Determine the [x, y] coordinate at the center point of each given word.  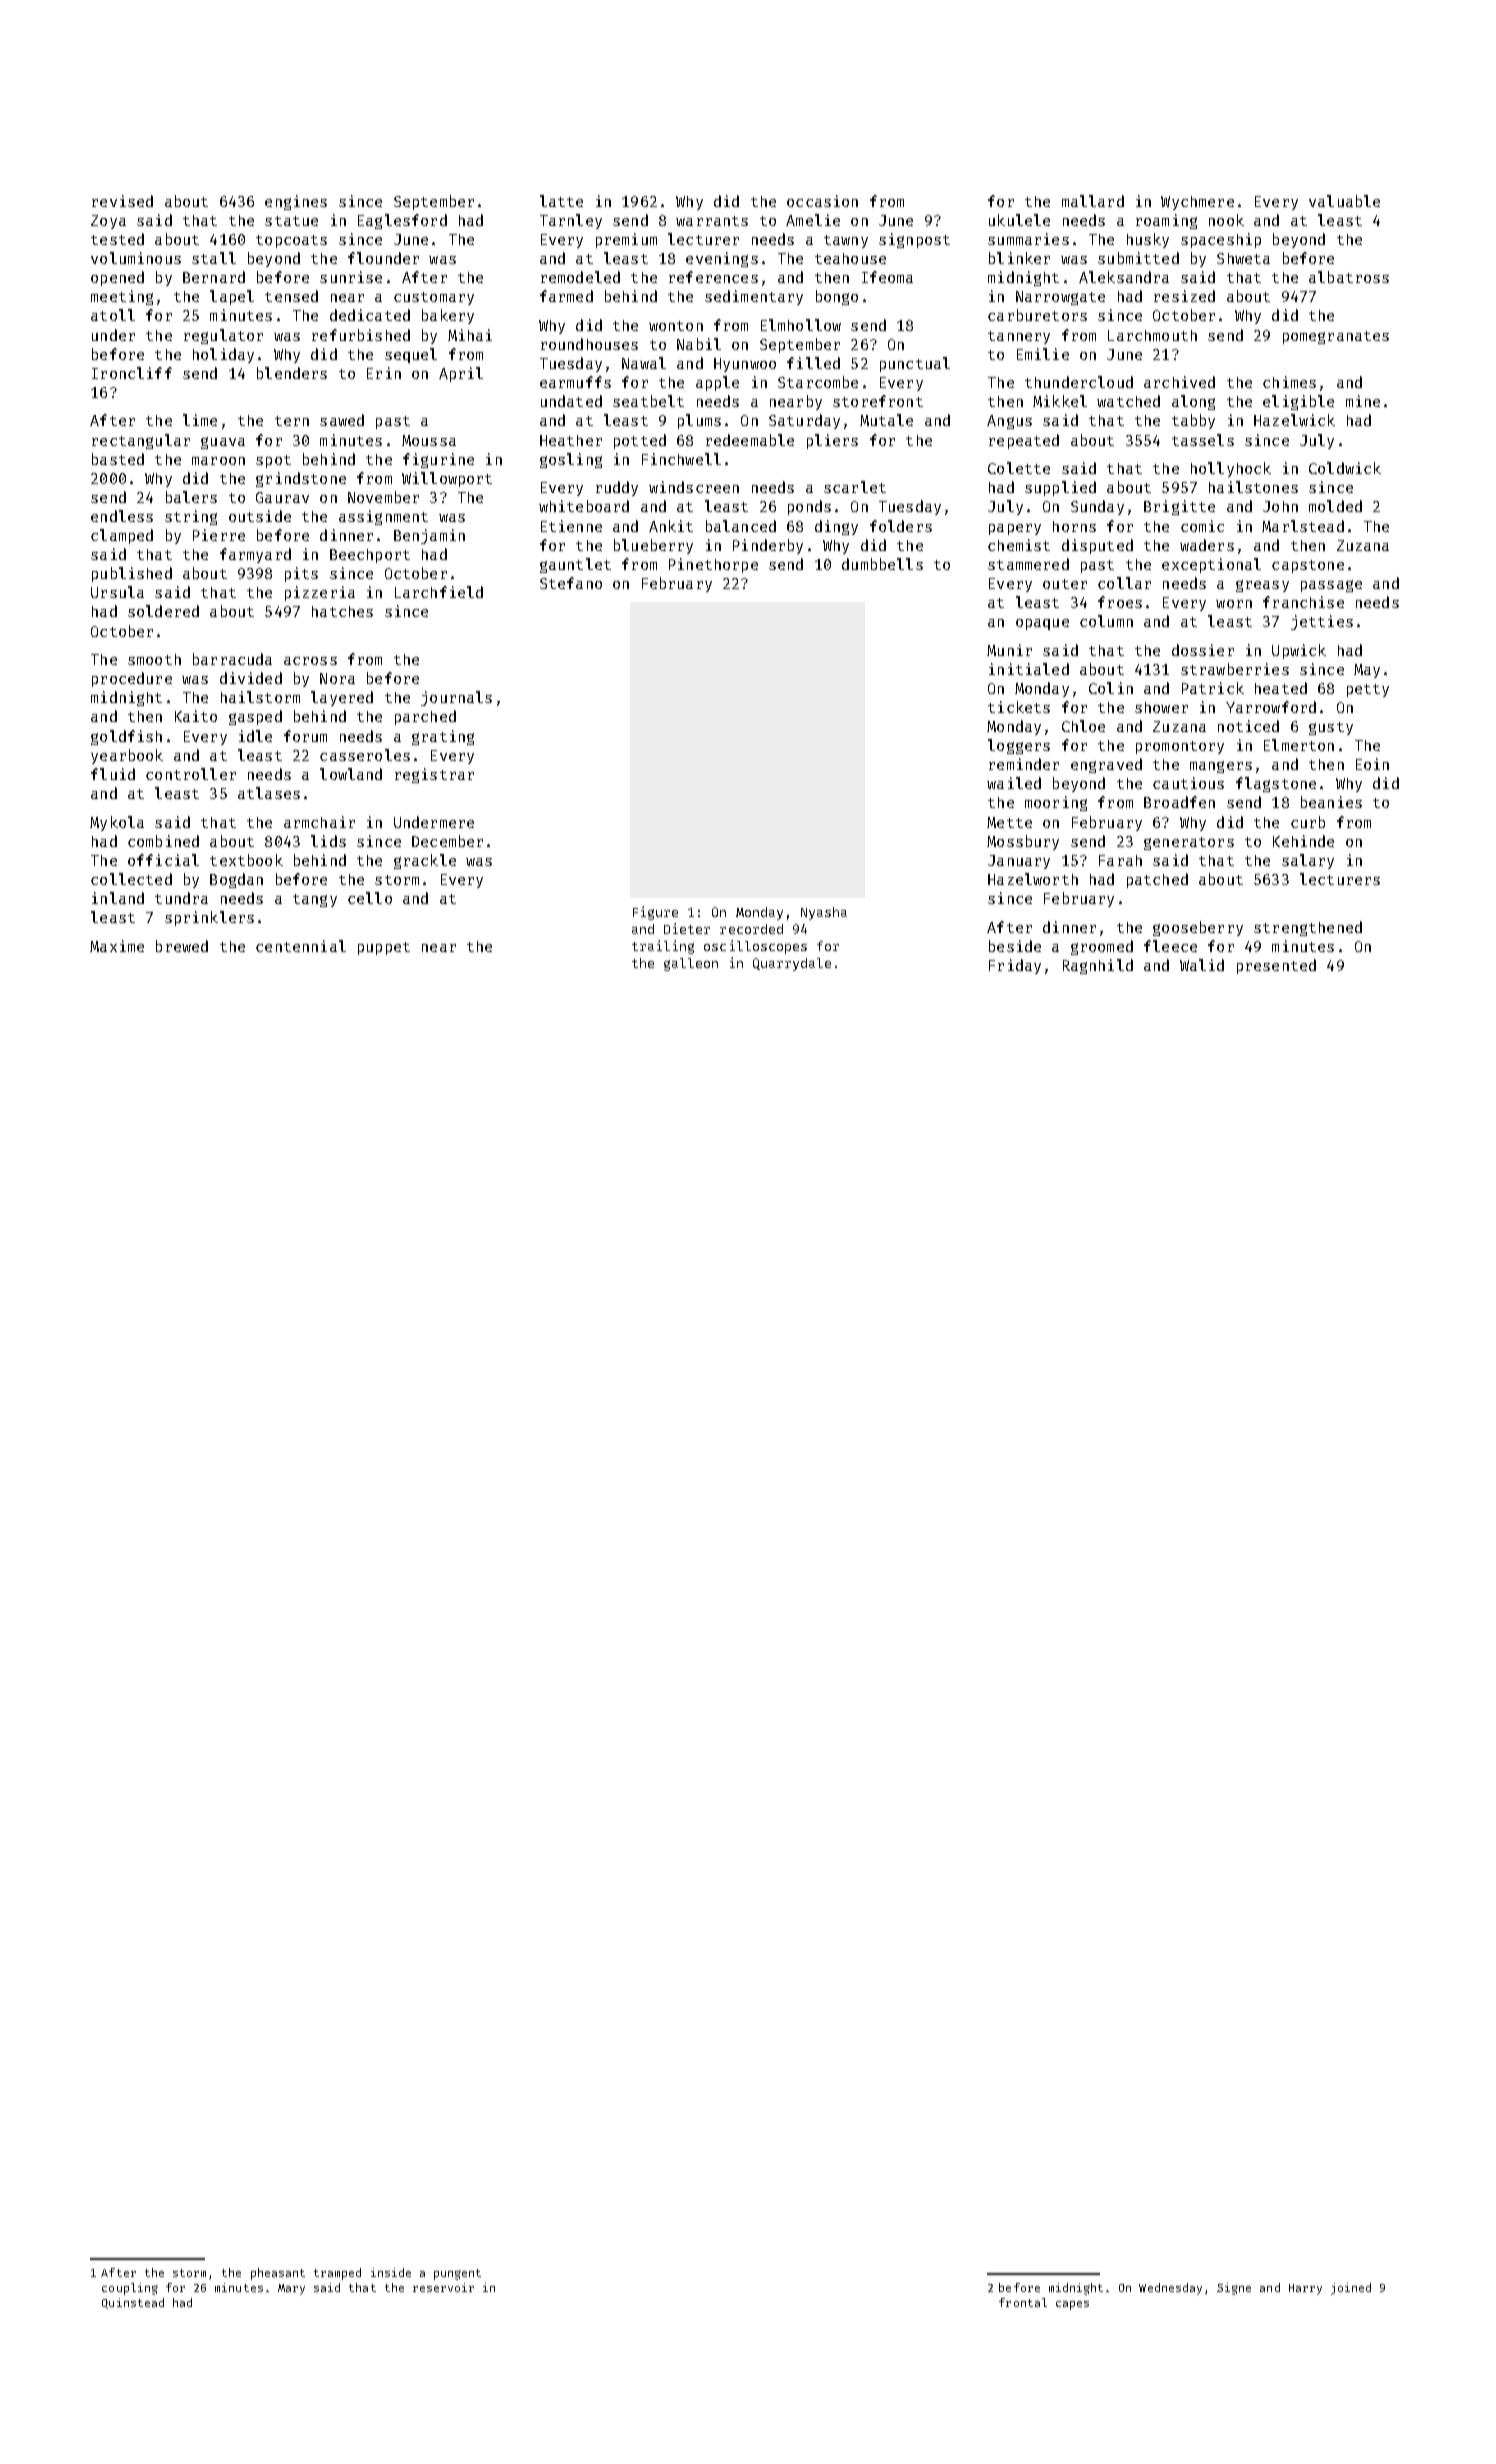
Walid [1202, 965]
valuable [1344, 201]
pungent [457, 2274]
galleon [691, 964]
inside [391, 2272]
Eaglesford [402, 221]
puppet [384, 948]
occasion [822, 201]
